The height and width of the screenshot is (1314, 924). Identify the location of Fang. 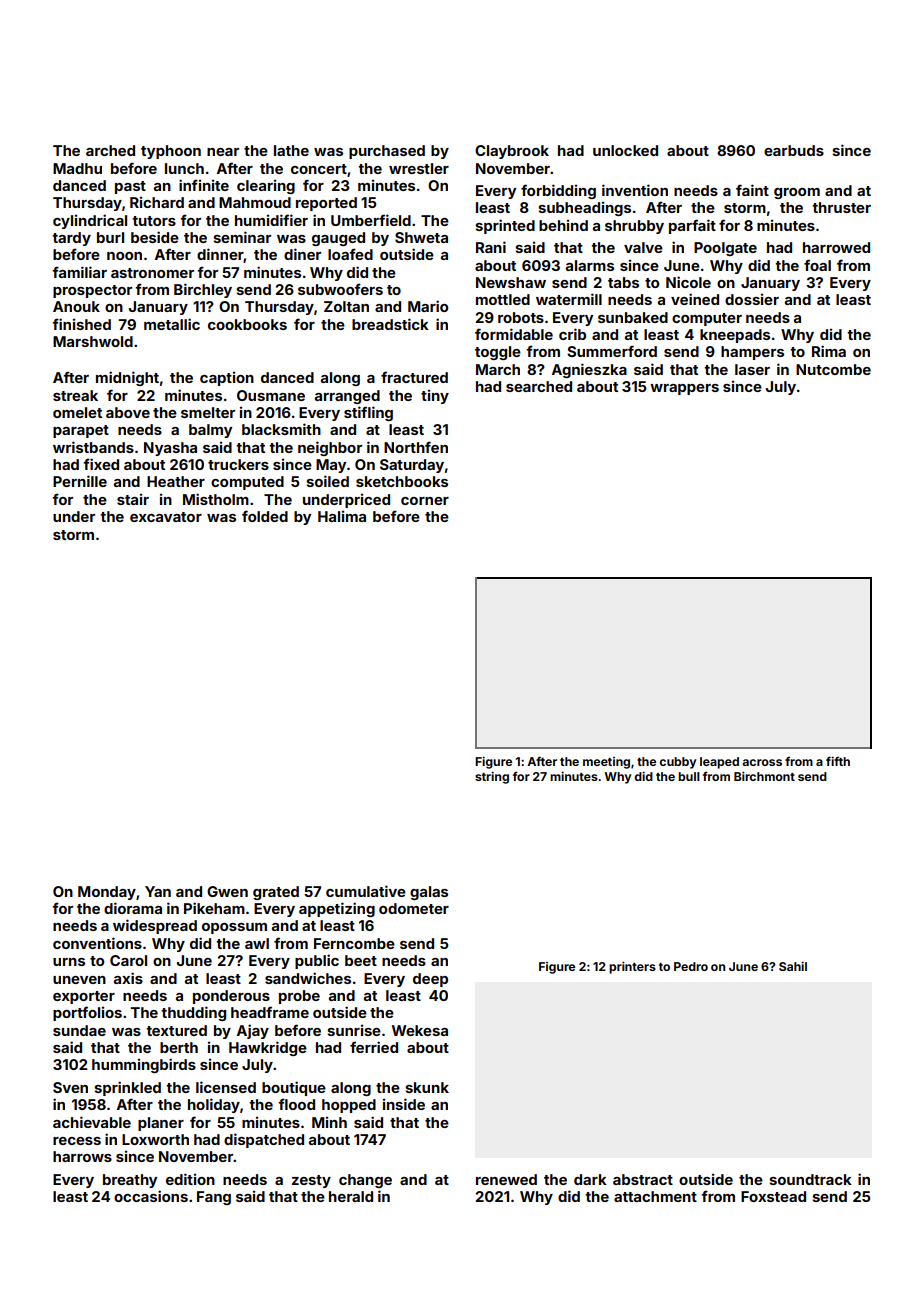
(214, 1198).
